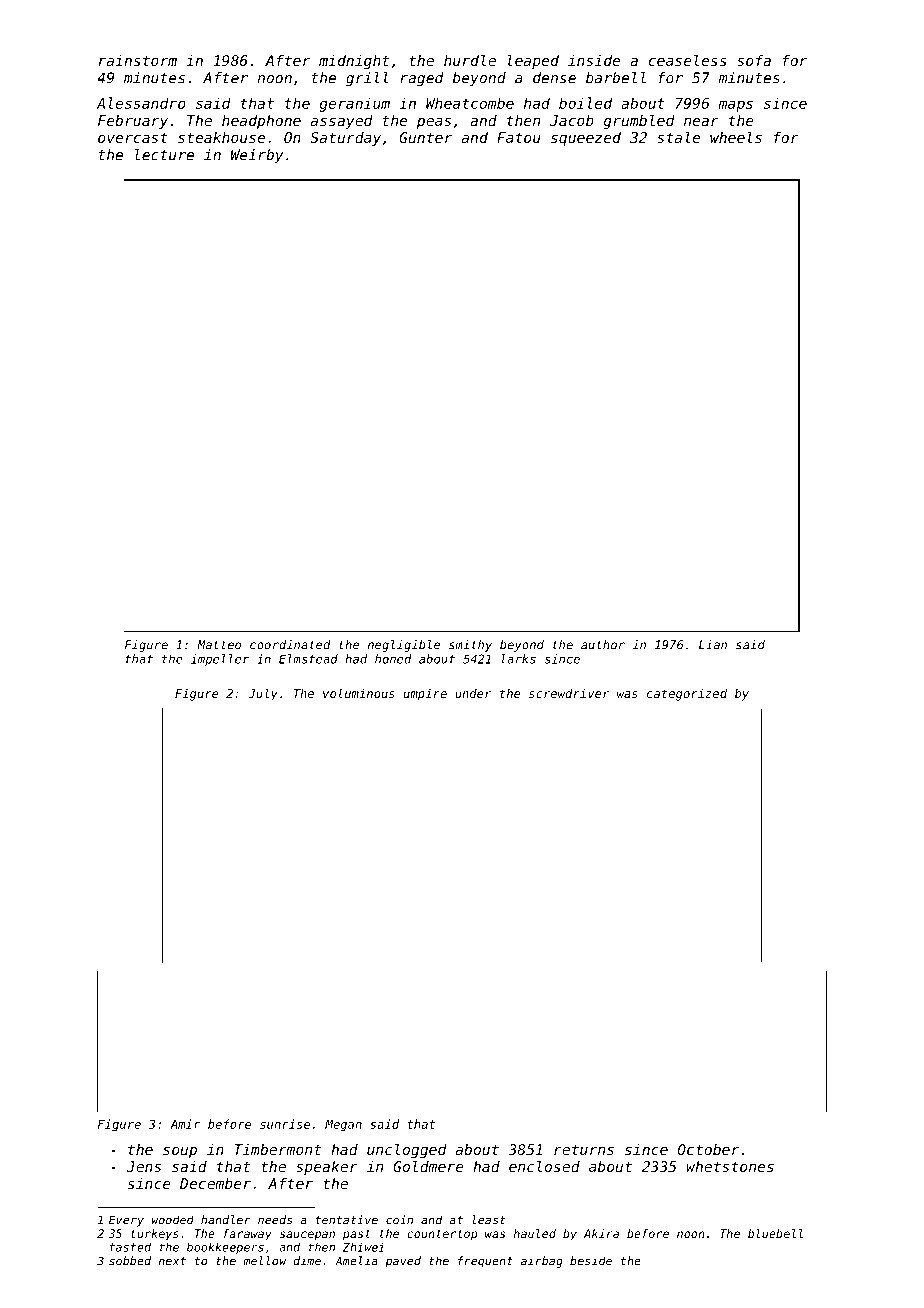 The width and height of the screenshot is (924, 1308). I want to click on ceaseless, so click(688, 60).
